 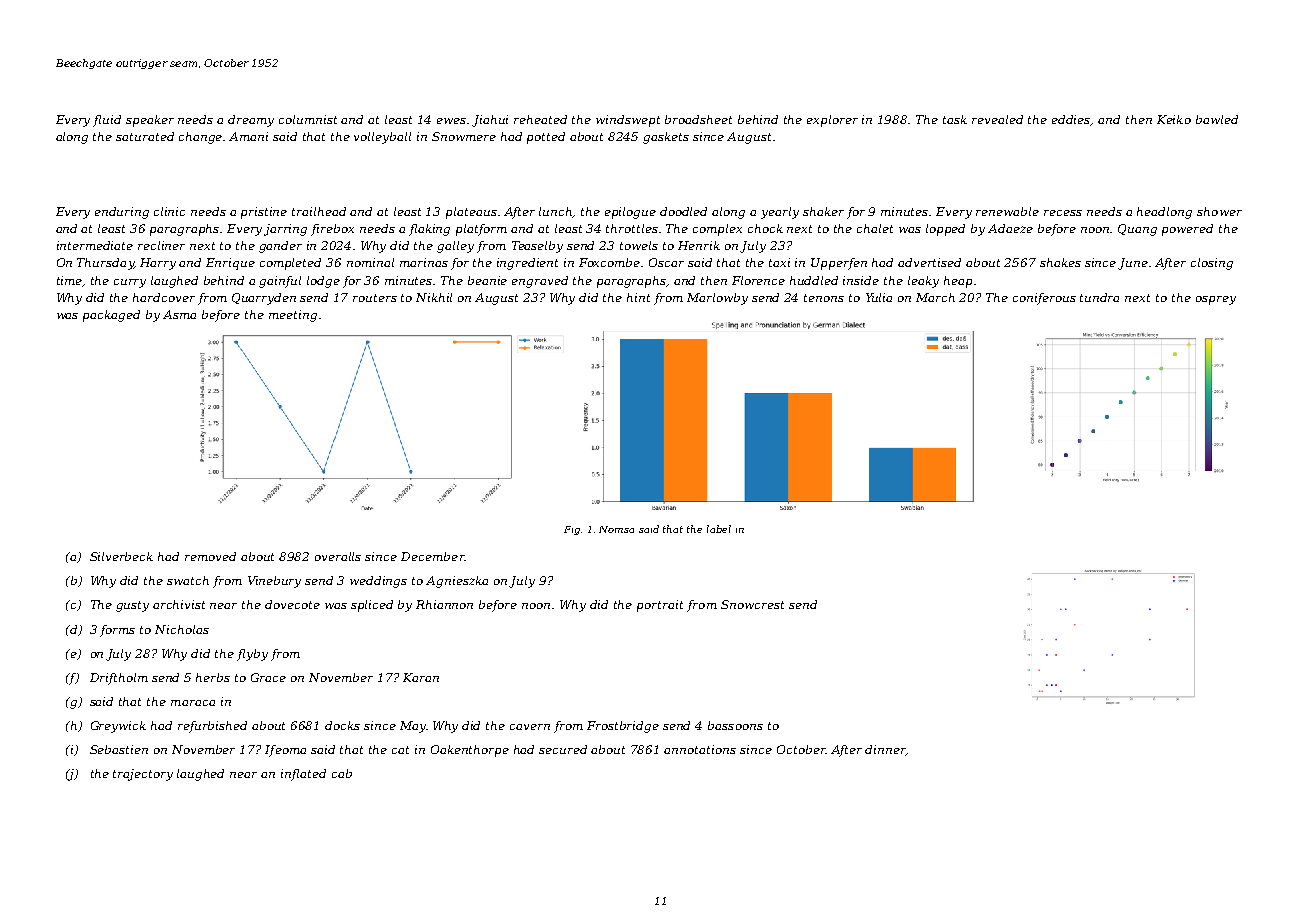 What do you see at coordinates (111, 316) in the screenshot?
I see `packaged` at bounding box center [111, 316].
